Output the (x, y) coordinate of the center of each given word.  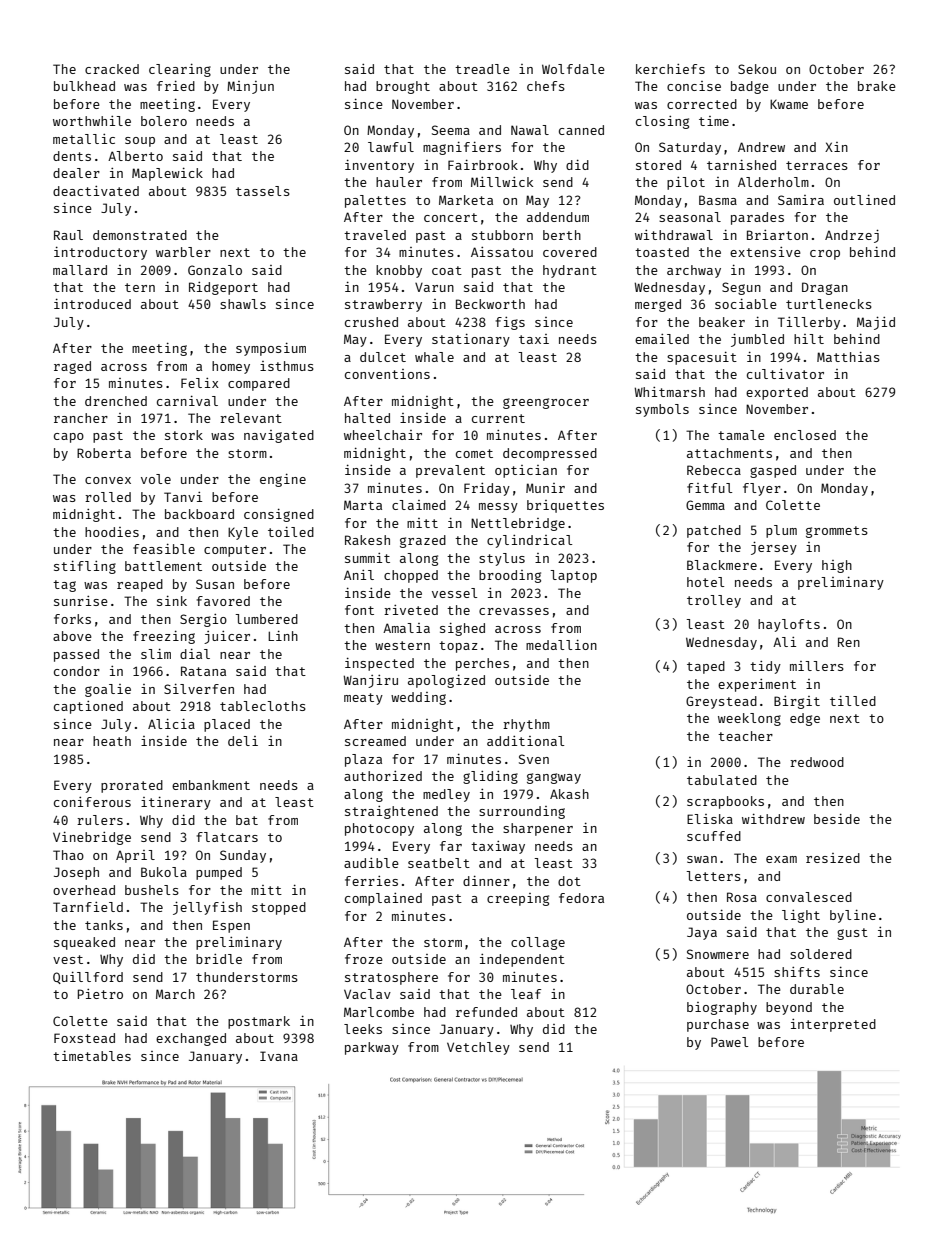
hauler (399, 182)
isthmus (287, 366)
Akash (569, 794)
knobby (399, 271)
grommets (837, 532)
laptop (573, 576)
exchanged (191, 1039)
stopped (279, 908)
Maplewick (167, 174)
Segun (741, 288)
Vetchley (478, 1048)
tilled (853, 700)
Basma (718, 200)
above (72, 636)
